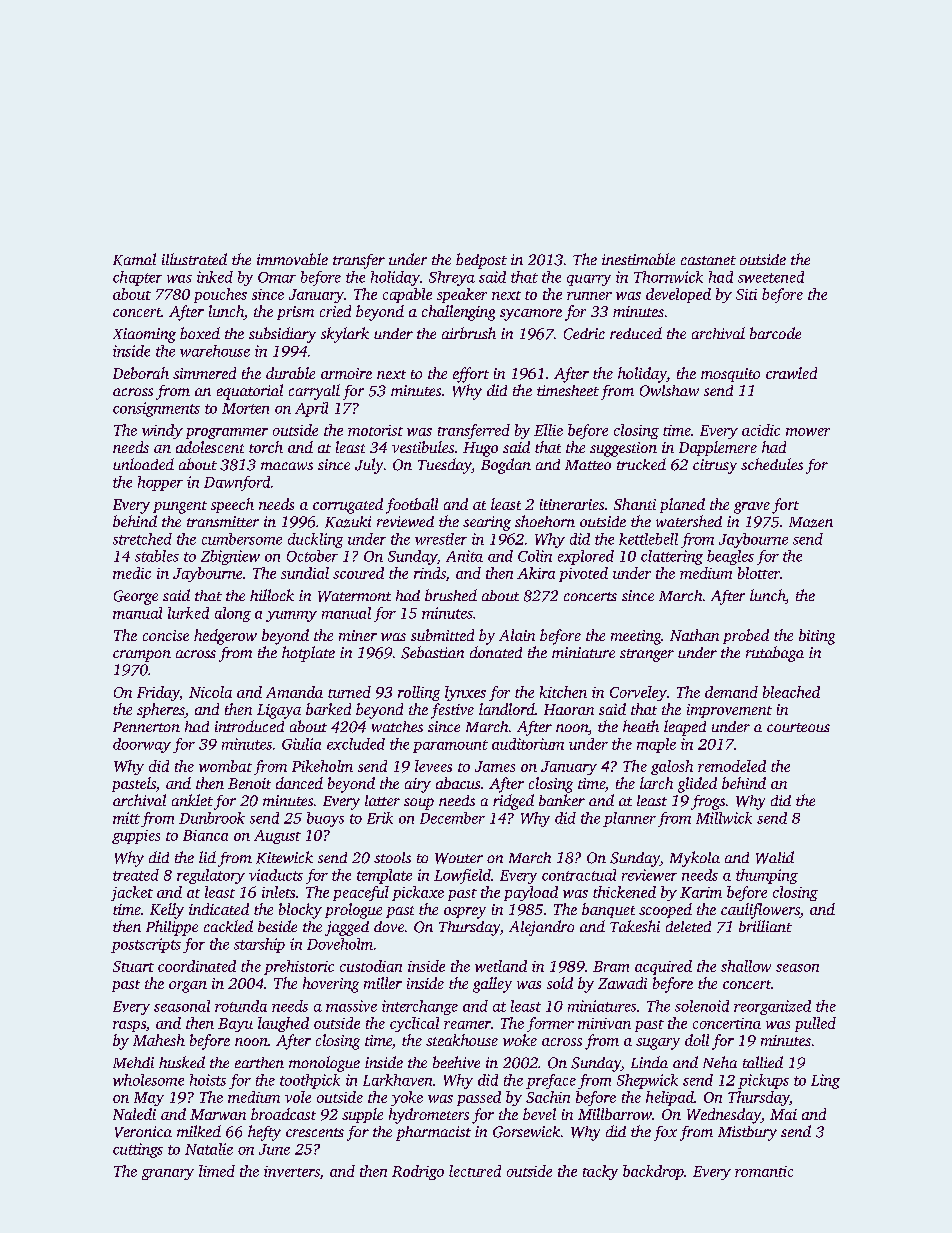 This document has height=1233, width=952. Describe the element at coordinates (507, 709) in the document. I see `landlord` at that location.
